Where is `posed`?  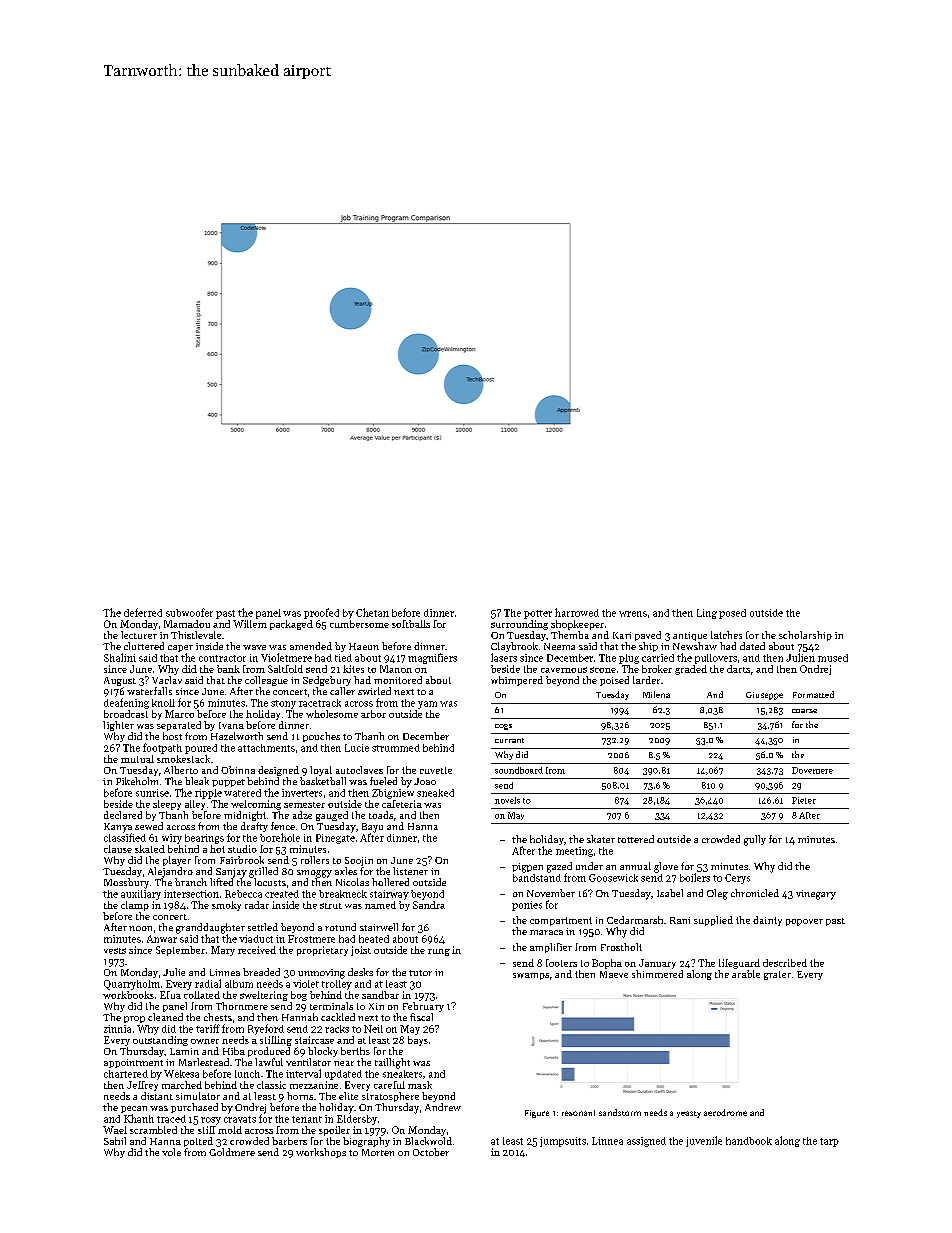 posed is located at coordinates (732, 614).
